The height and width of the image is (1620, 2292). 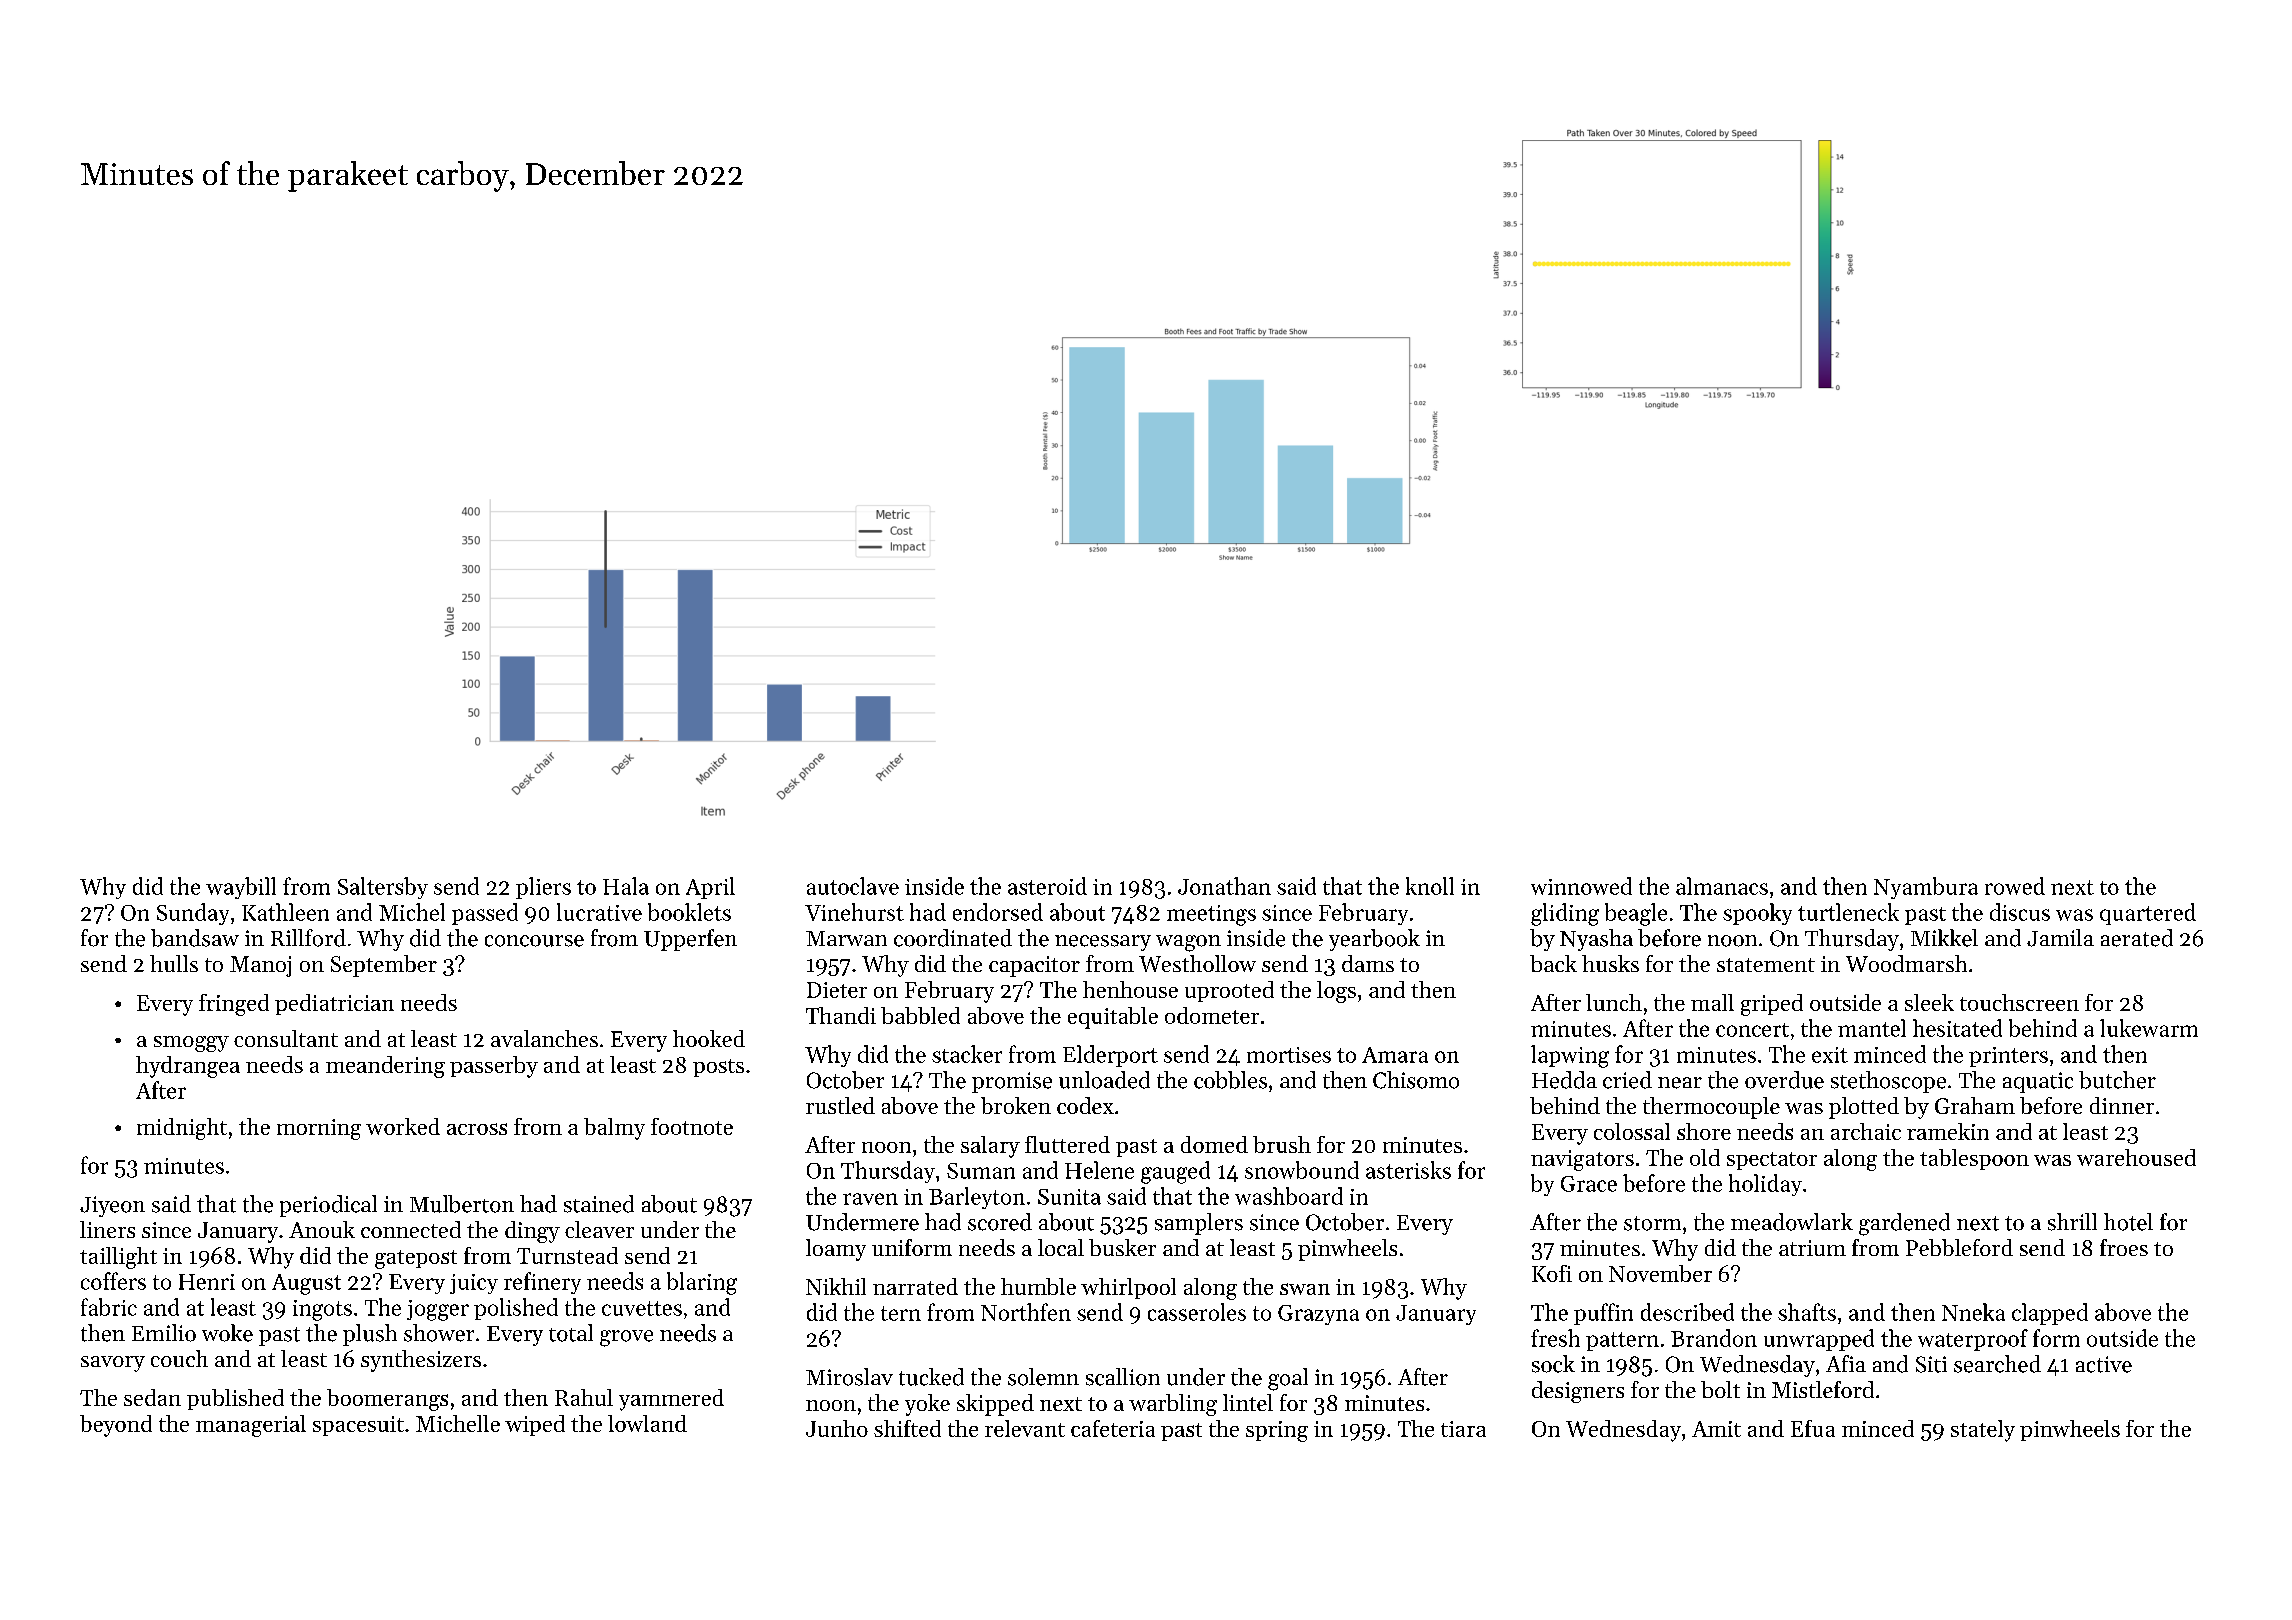 I want to click on Afia, so click(x=1846, y=1363).
